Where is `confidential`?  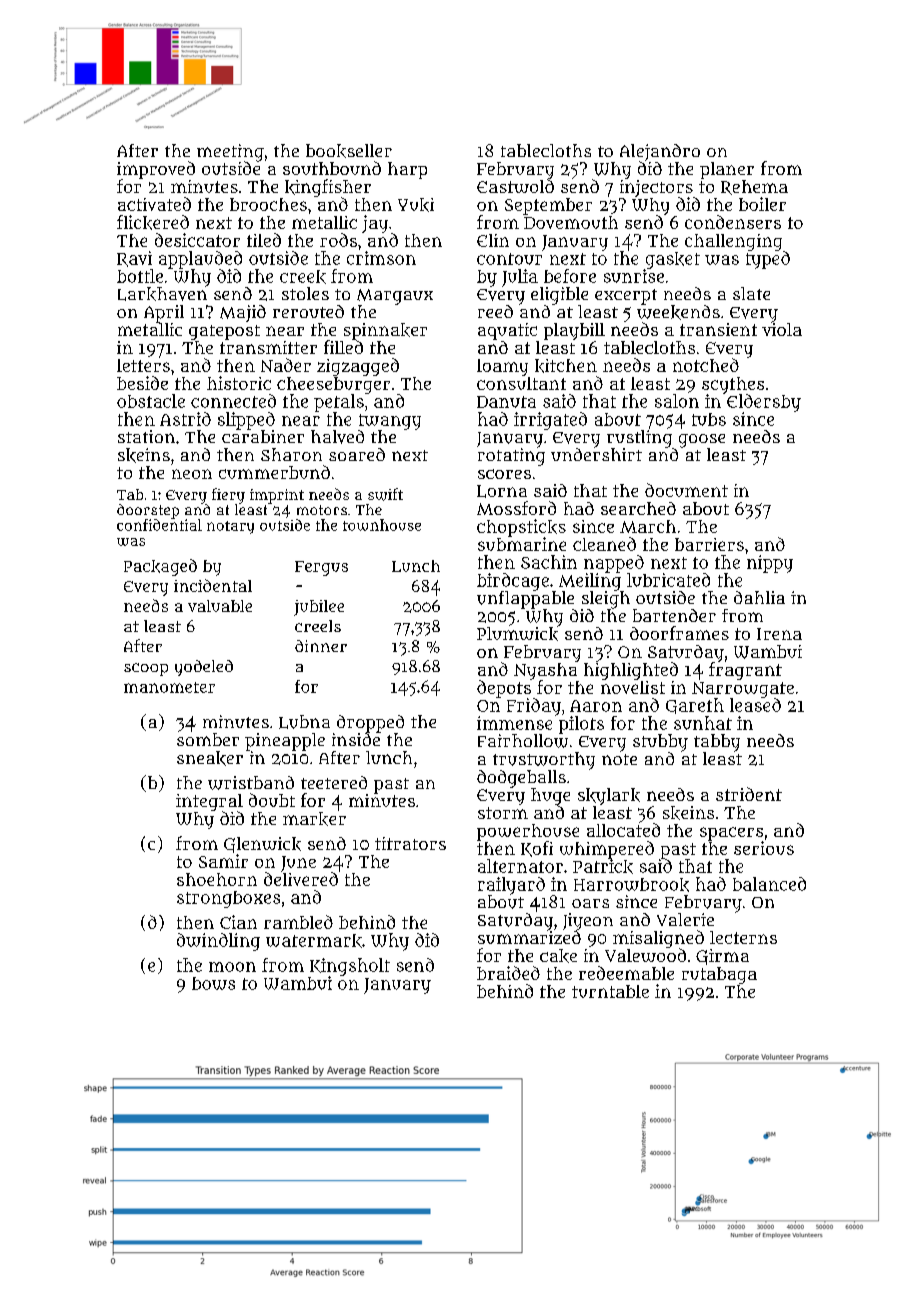
confidential is located at coordinates (159, 525).
